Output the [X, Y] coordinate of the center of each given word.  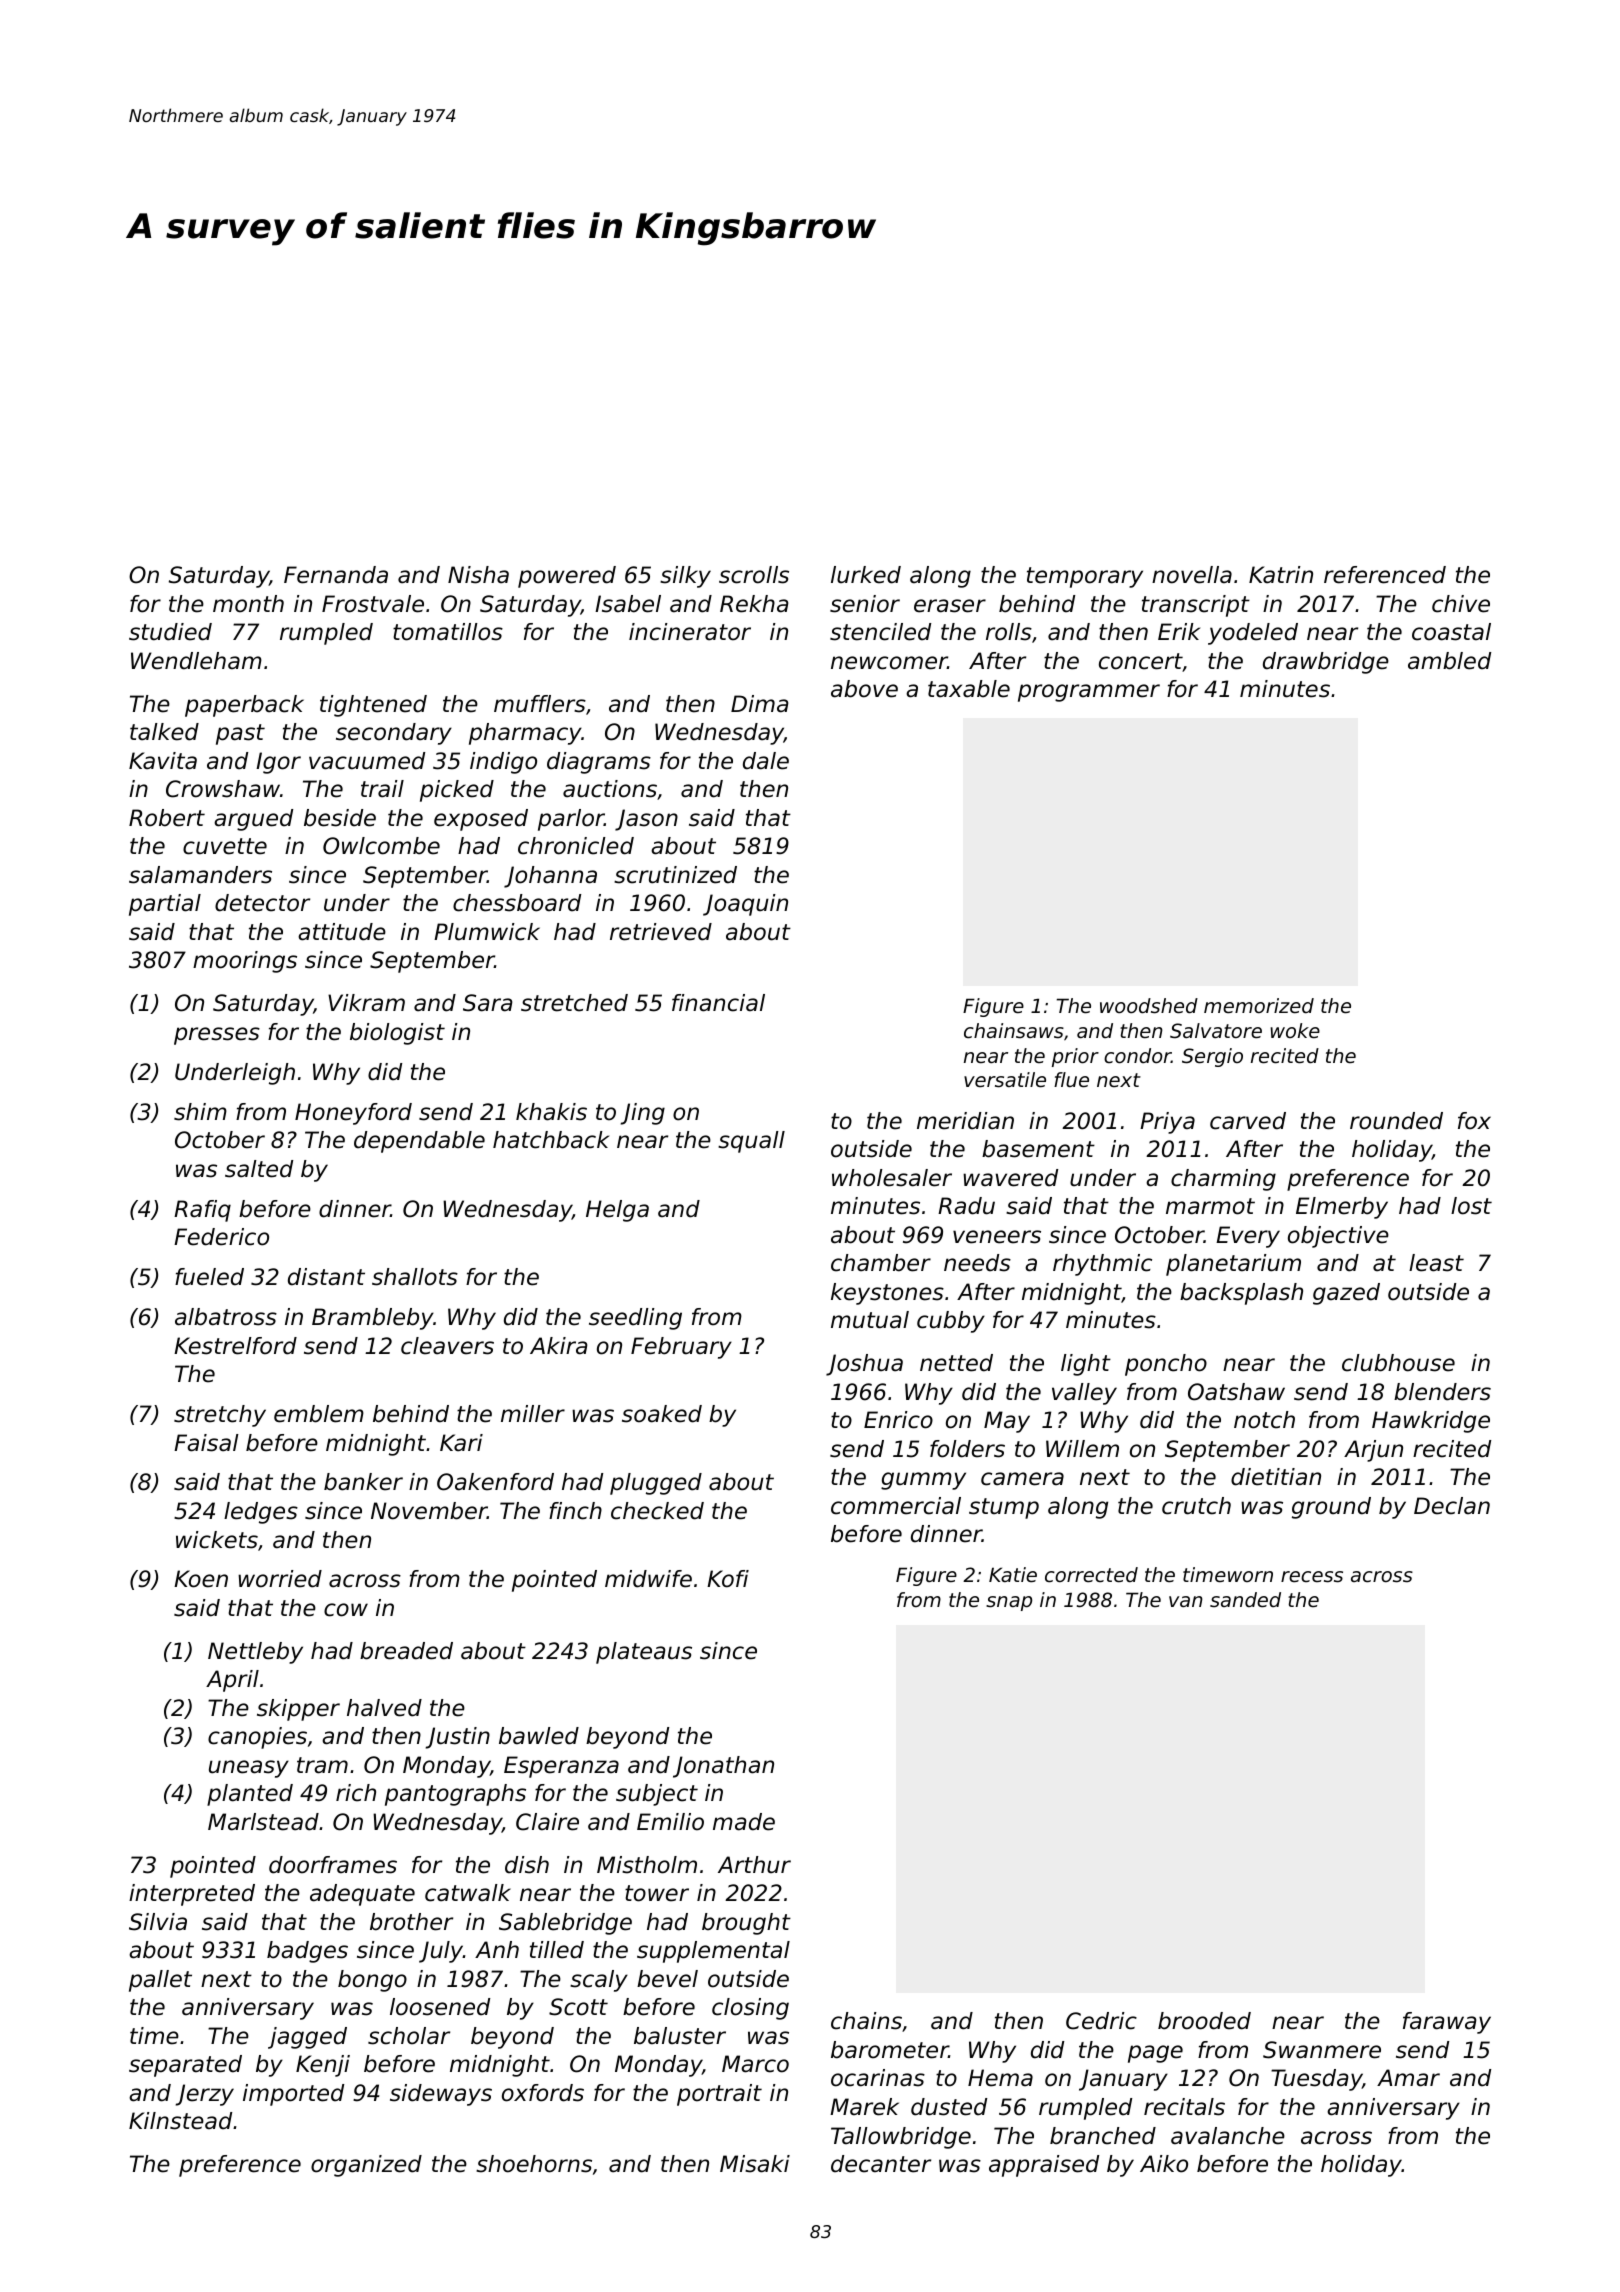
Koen [201, 1579]
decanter [881, 2164]
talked [164, 732]
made [744, 1822]
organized [366, 2166]
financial [718, 1003]
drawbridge [1326, 663]
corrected [1091, 1575]
